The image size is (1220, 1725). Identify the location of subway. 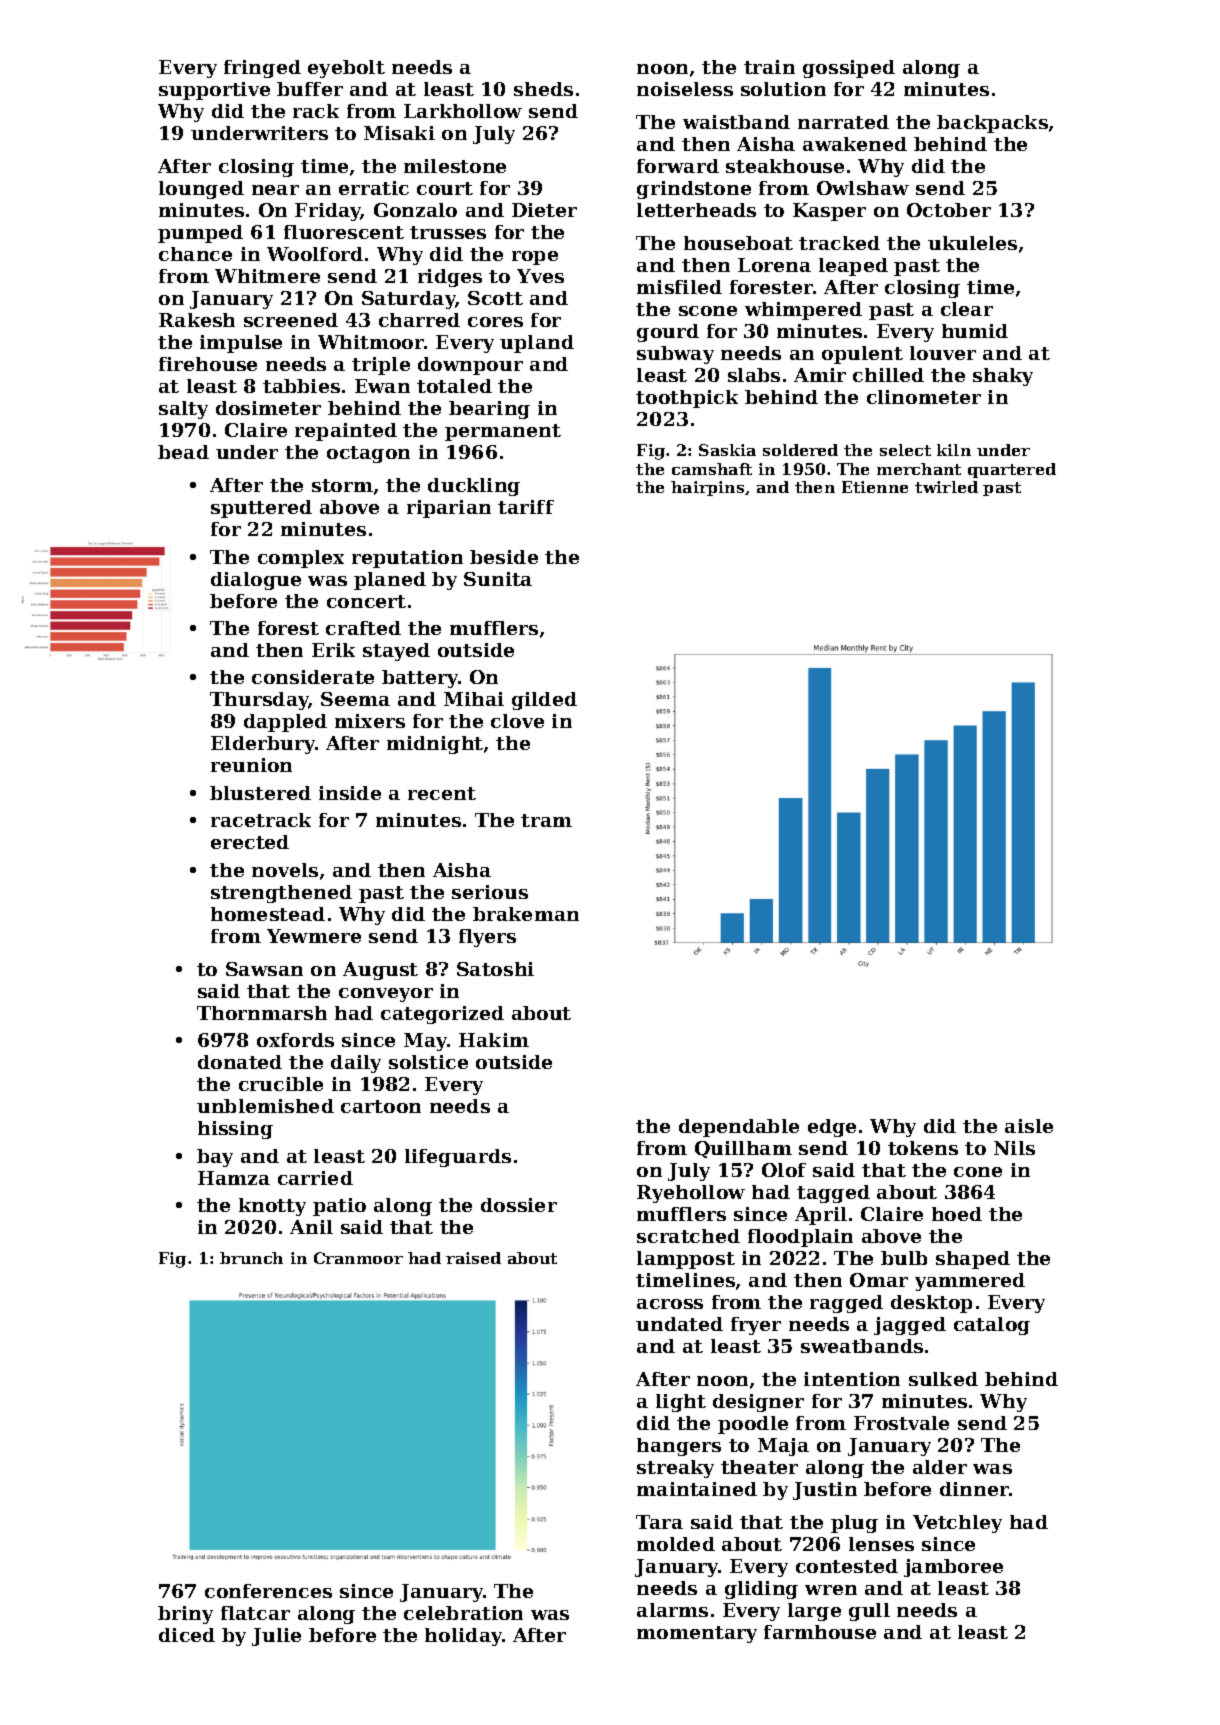
(675, 355).
